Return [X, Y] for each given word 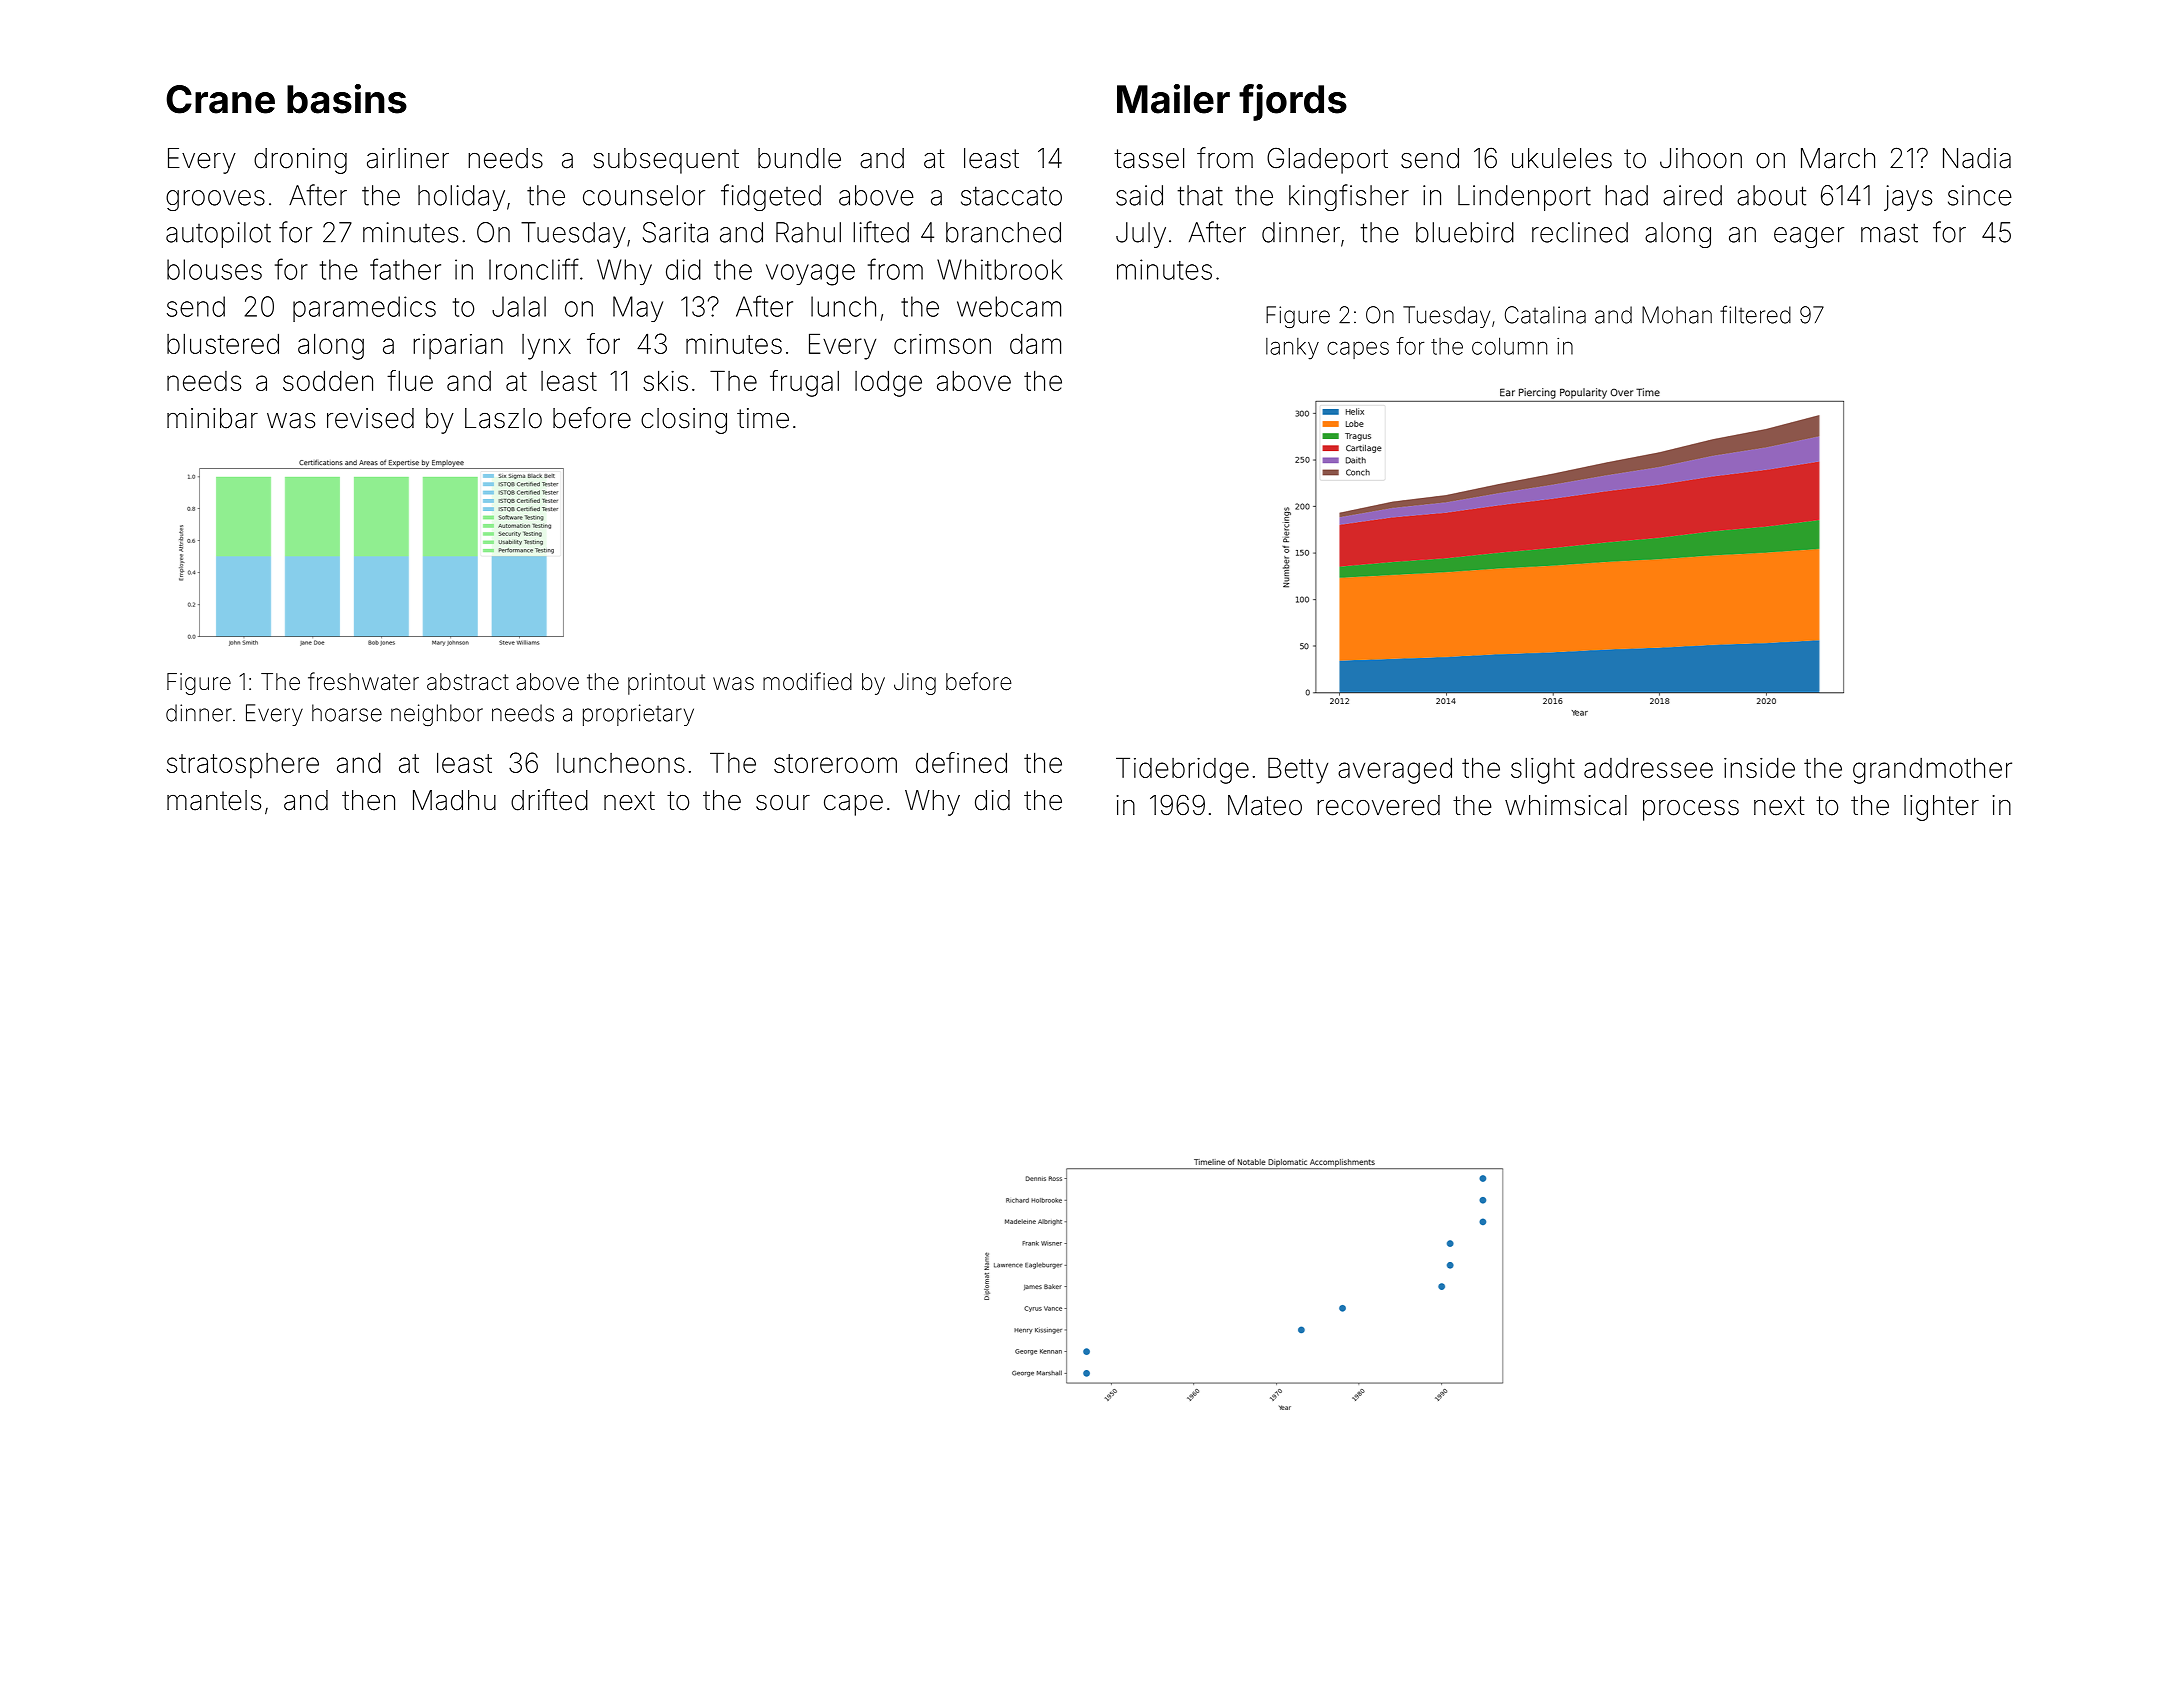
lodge [888, 383]
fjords [1293, 102]
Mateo [1265, 805]
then [368, 800]
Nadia [1977, 158]
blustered [223, 343]
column [1509, 346]
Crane [220, 99]
